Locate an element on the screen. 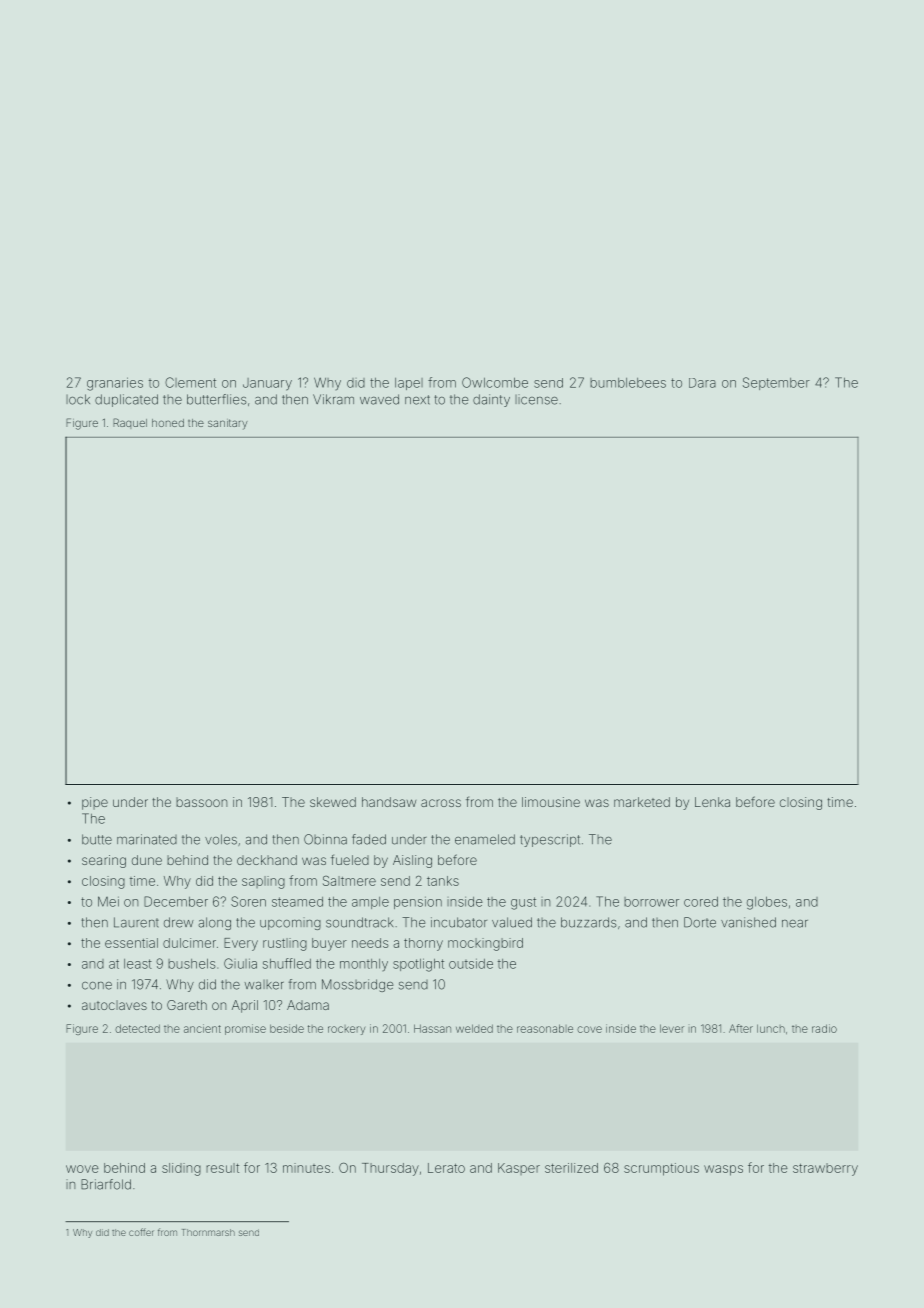 This screenshot has height=1308, width=924. bassoon is located at coordinates (201, 802).
